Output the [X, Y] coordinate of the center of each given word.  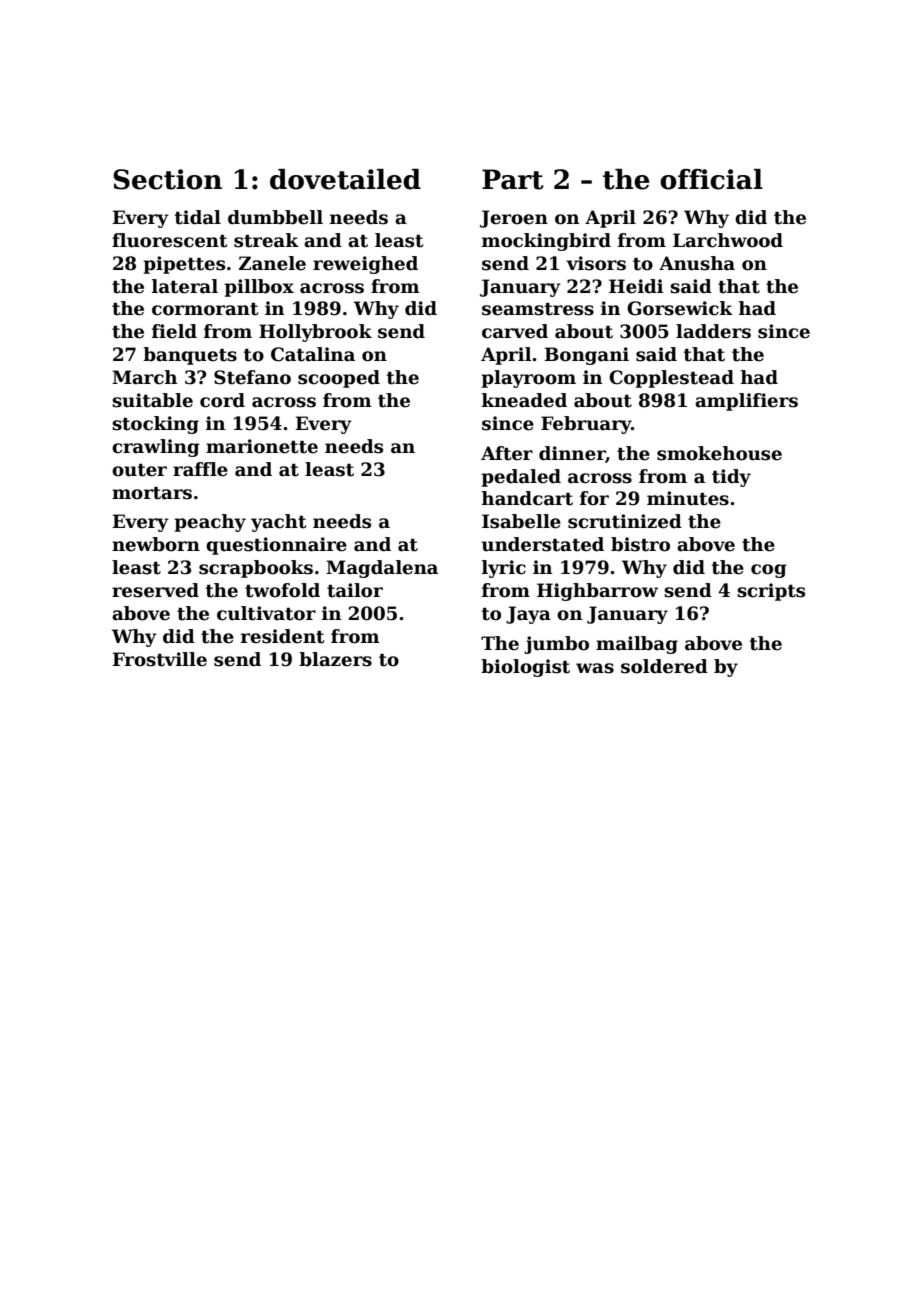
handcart [527, 498]
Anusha [697, 263]
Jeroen [514, 219]
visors [596, 263]
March [144, 377]
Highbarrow [597, 592]
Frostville [160, 659]
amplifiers [746, 402]
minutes [688, 498]
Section [167, 179]
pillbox [259, 288]
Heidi [636, 286]
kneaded [524, 400]
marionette [262, 446]
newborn [156, 544]
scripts [771, 592]
